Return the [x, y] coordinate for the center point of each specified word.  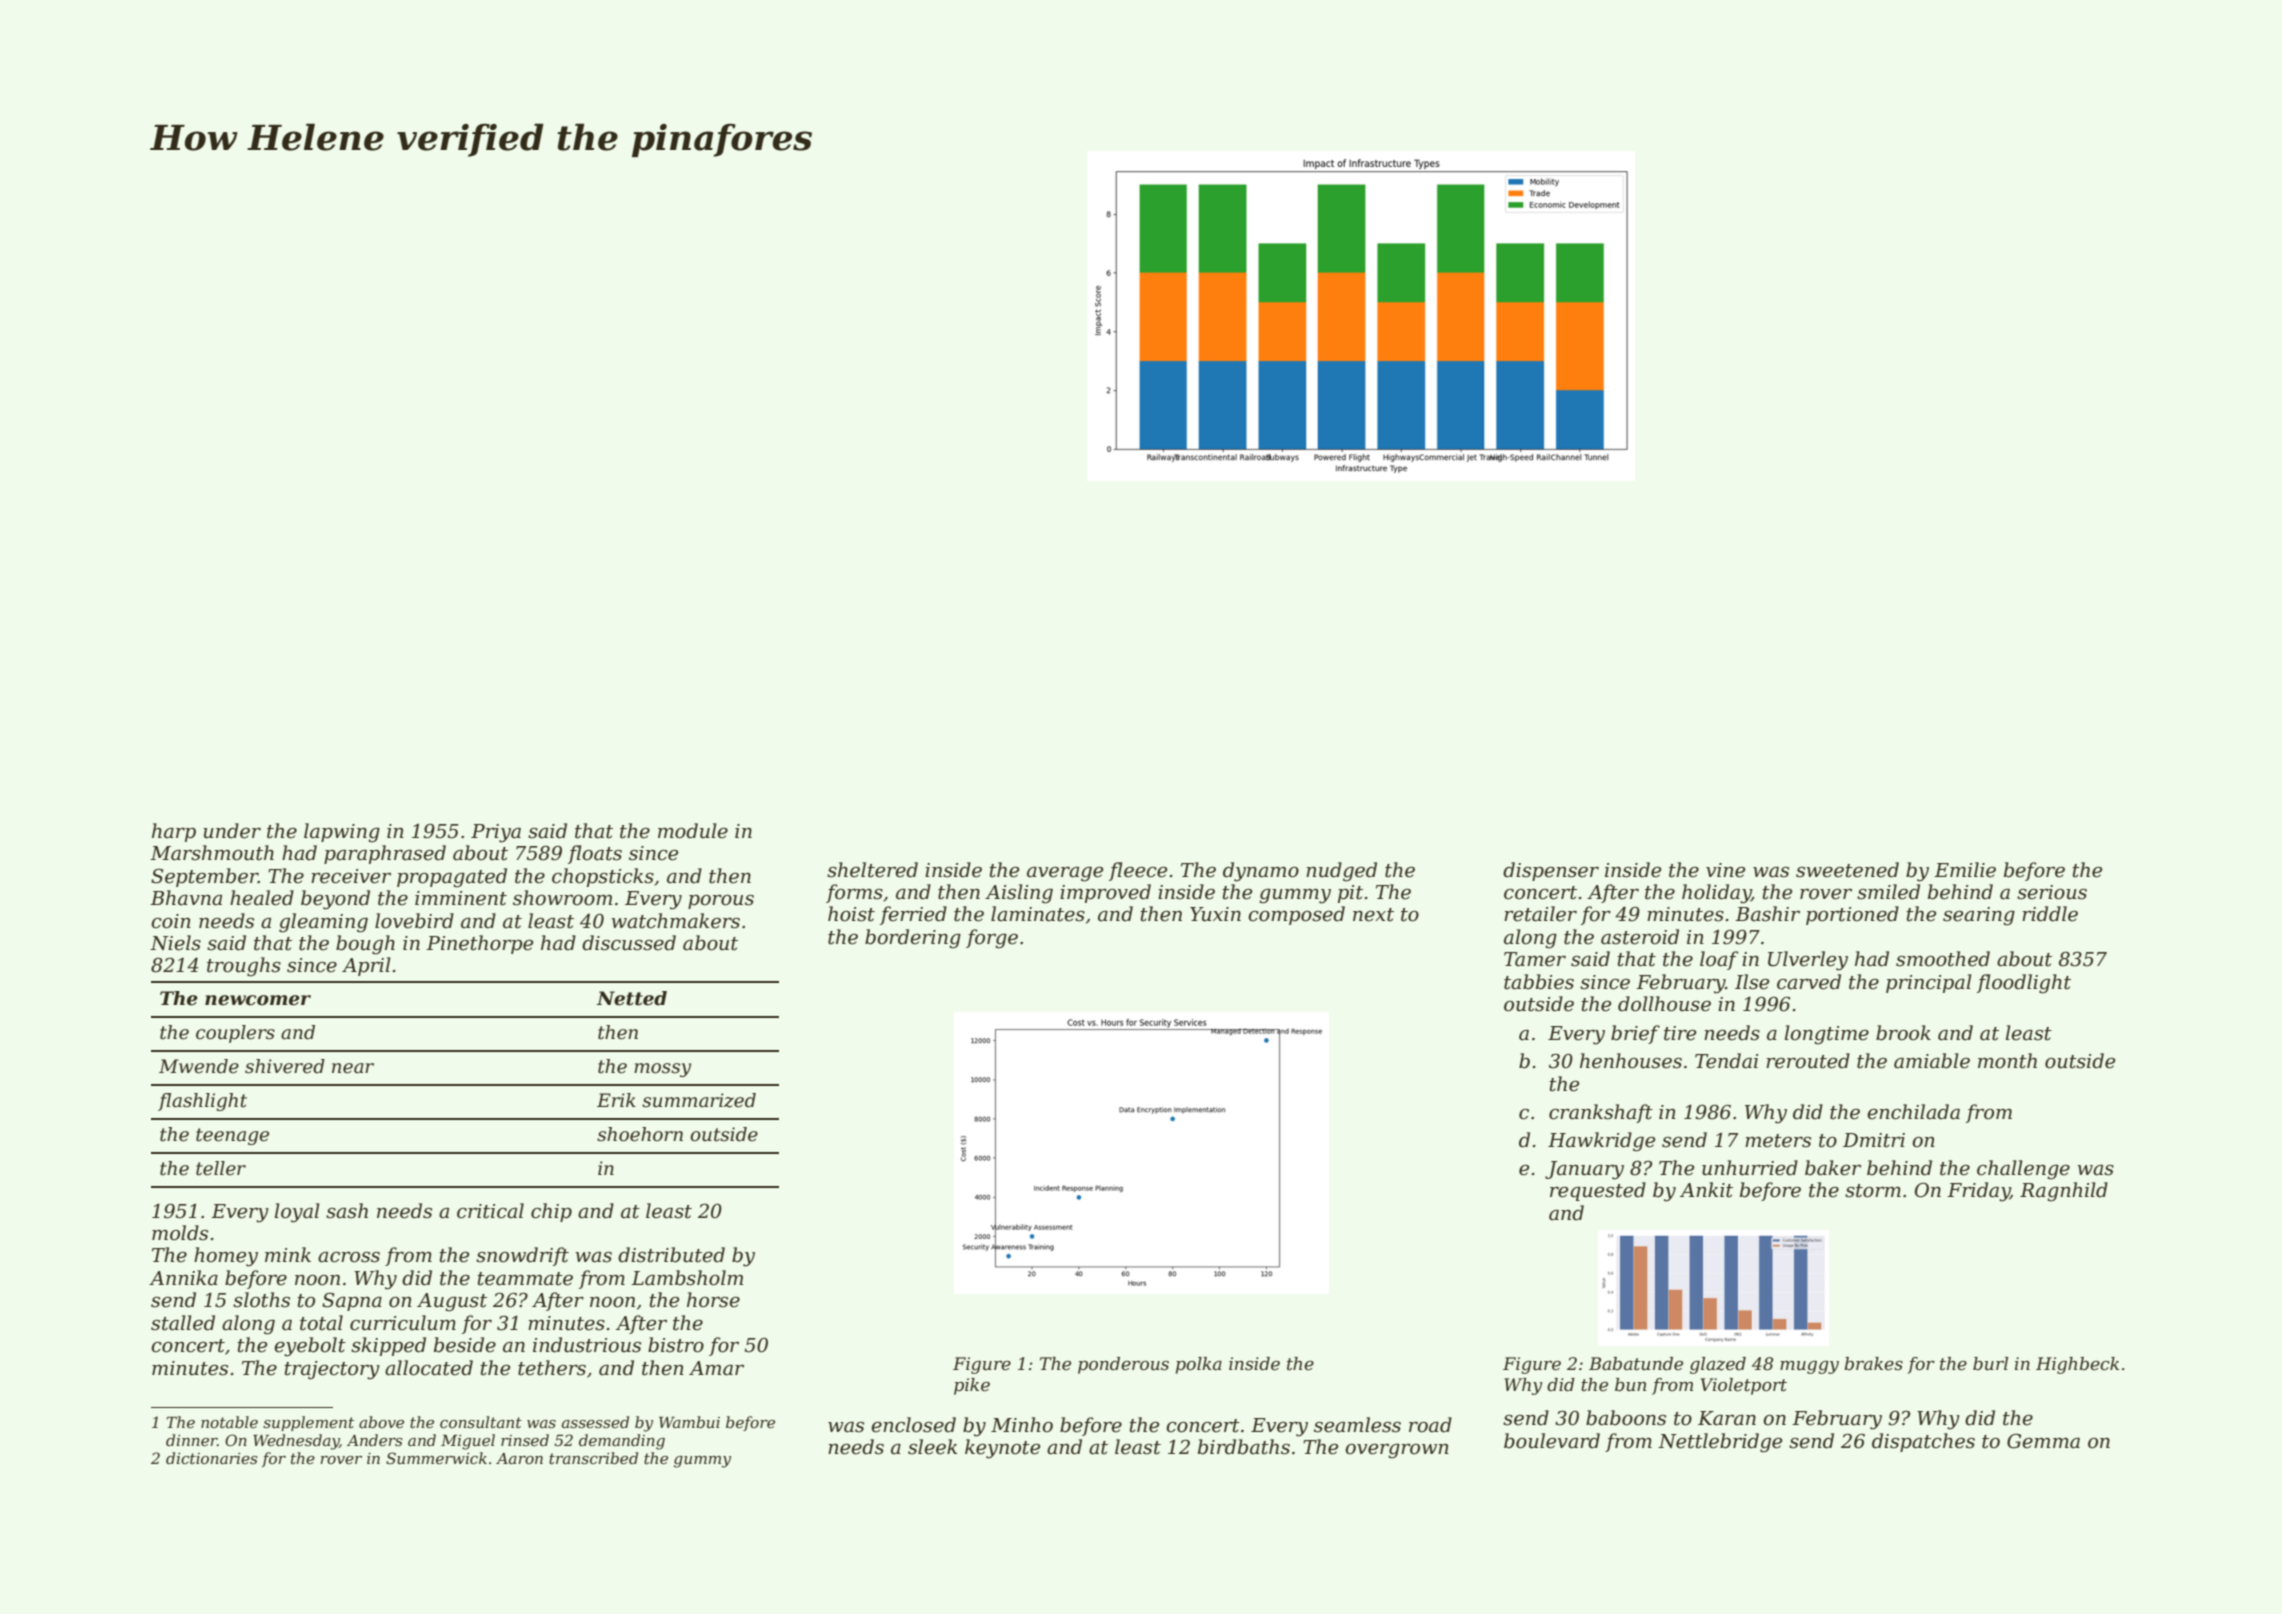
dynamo [1261, 872]
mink [288, 1254]
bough [365, 945]
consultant [481, 1422]
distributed [671, 1255]
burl [1990, 1363]
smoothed [1943, 959]
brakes [1873, 1364]
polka [1199, 1365]
